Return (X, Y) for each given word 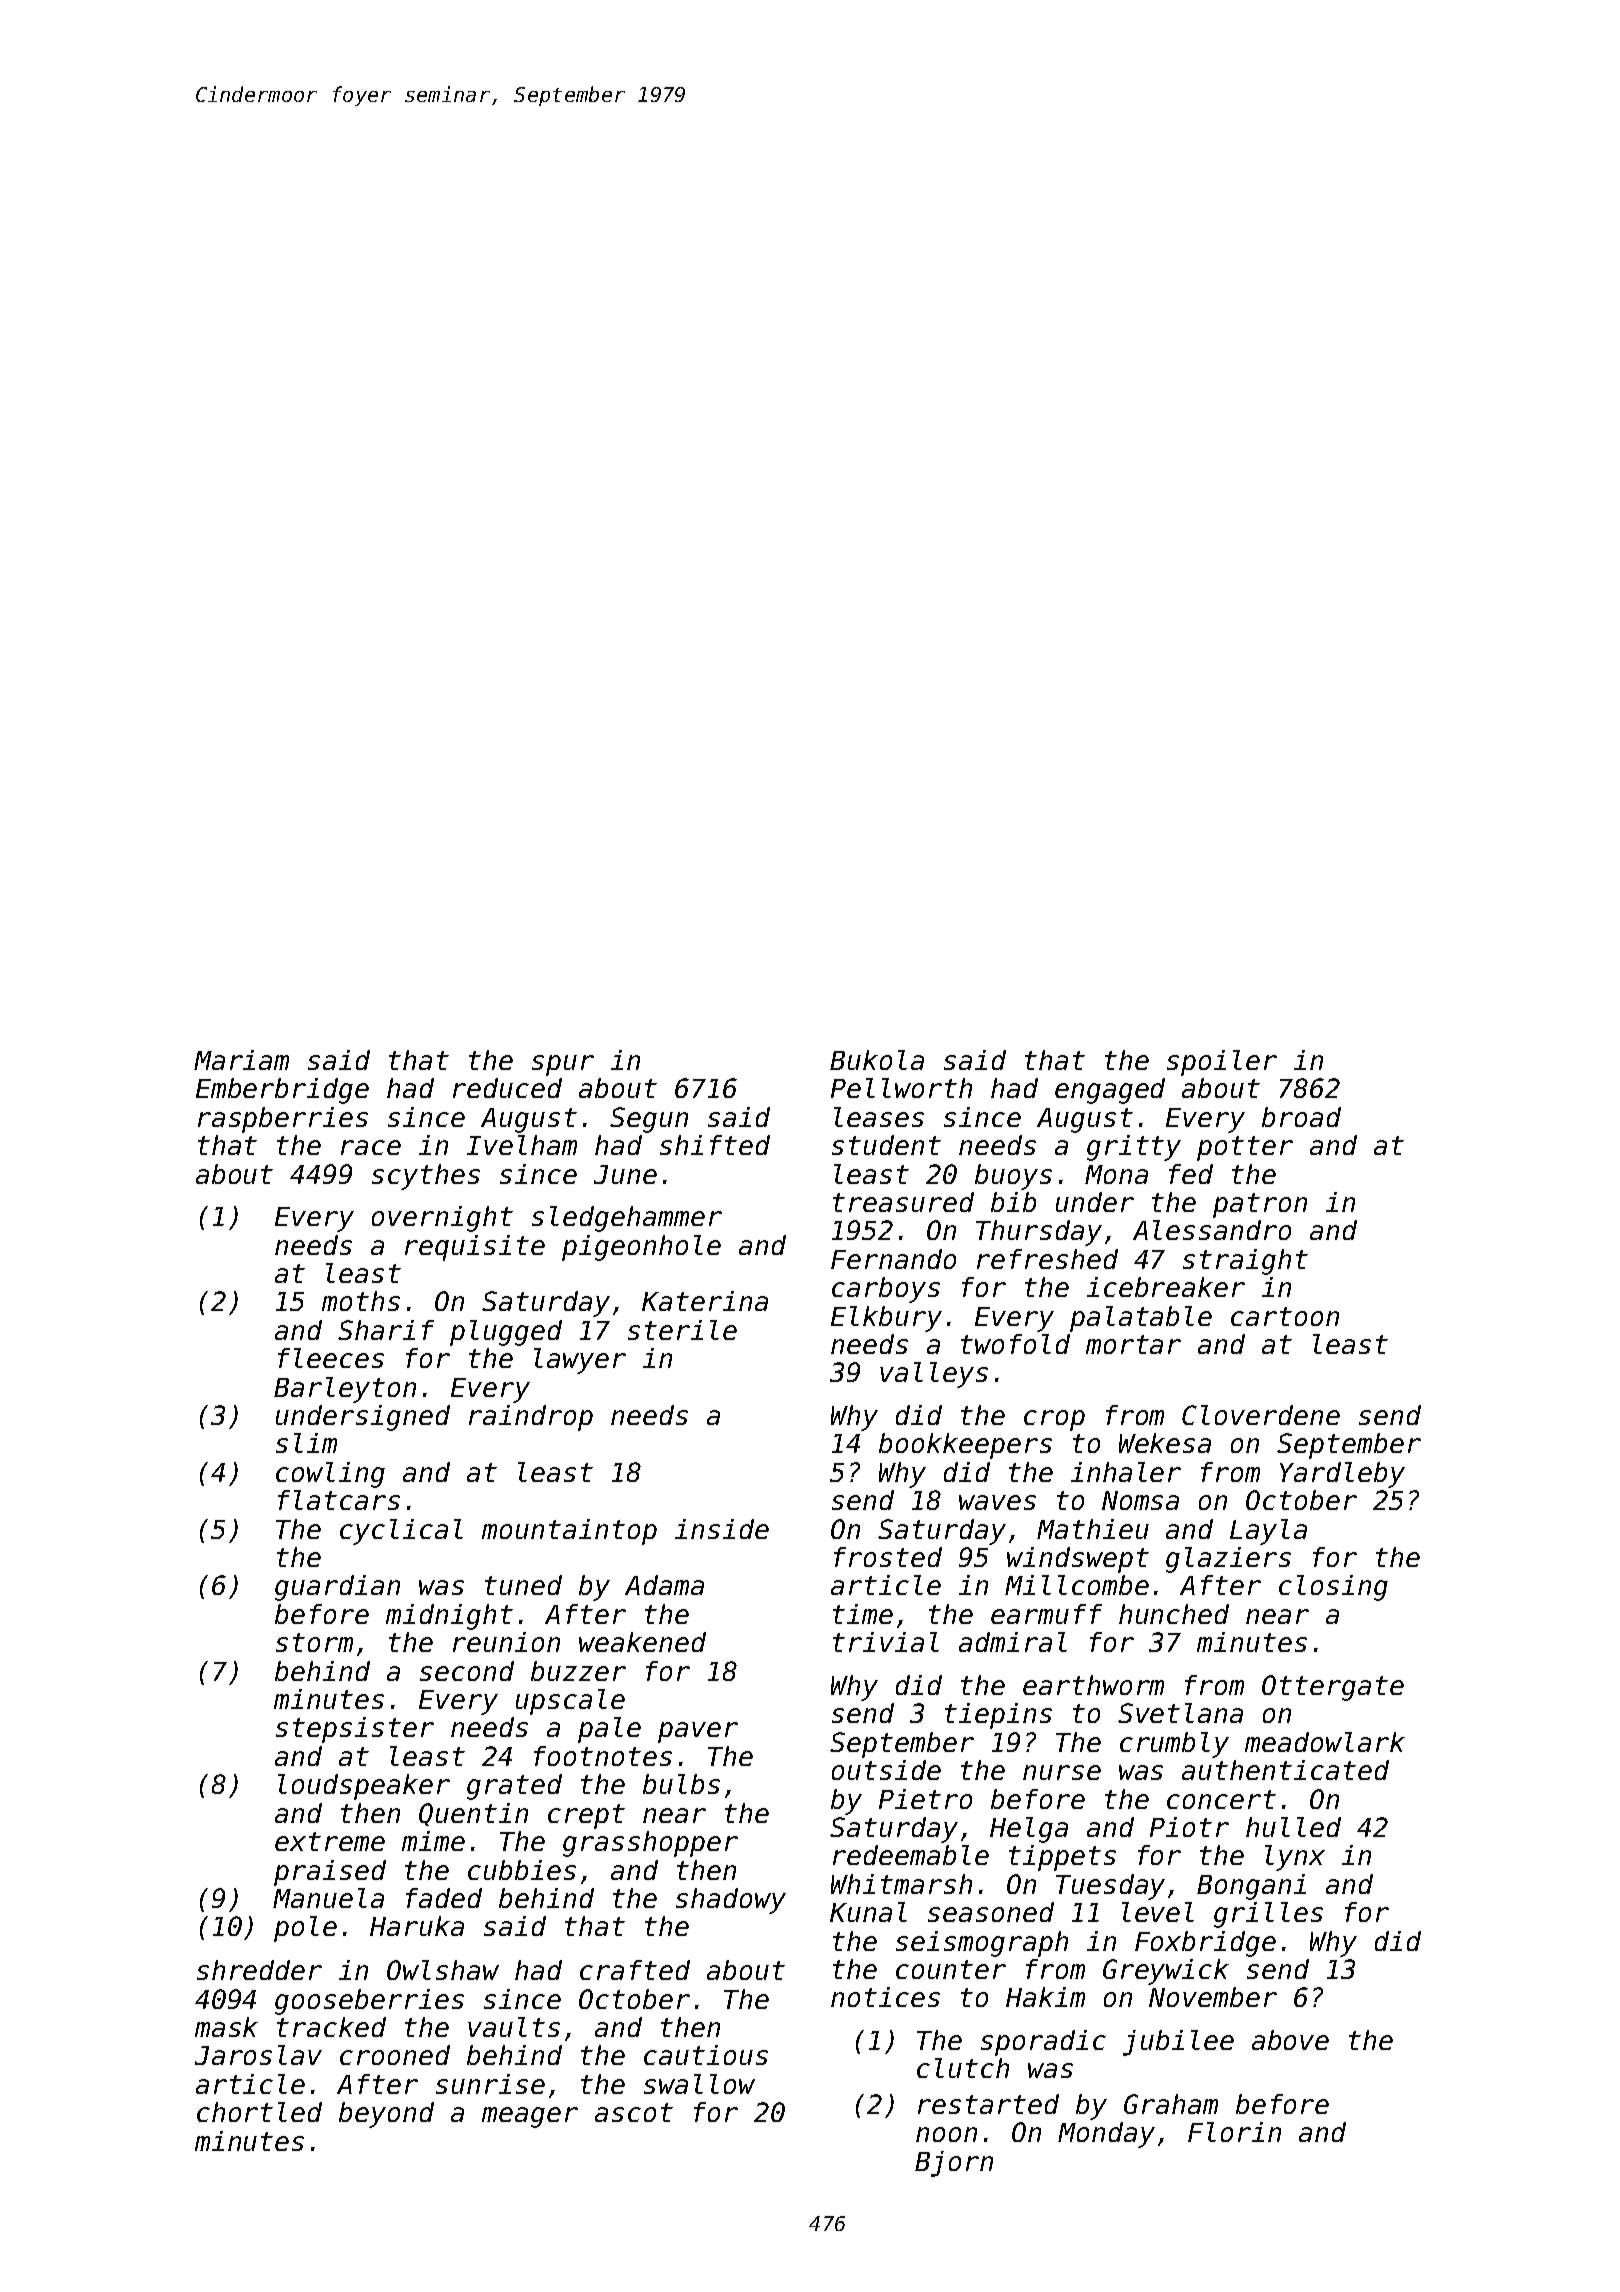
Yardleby (1342, 1475)
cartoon (1285, 1316)
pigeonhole (641, 1248)
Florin (1234, 2132)
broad (1301, 1117)
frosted (888, 1557)
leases (879, 1117)
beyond (386, 2115)
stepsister (355, 1730)
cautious (706, 2055)
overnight (442, 1219)
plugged (506, 1333)
